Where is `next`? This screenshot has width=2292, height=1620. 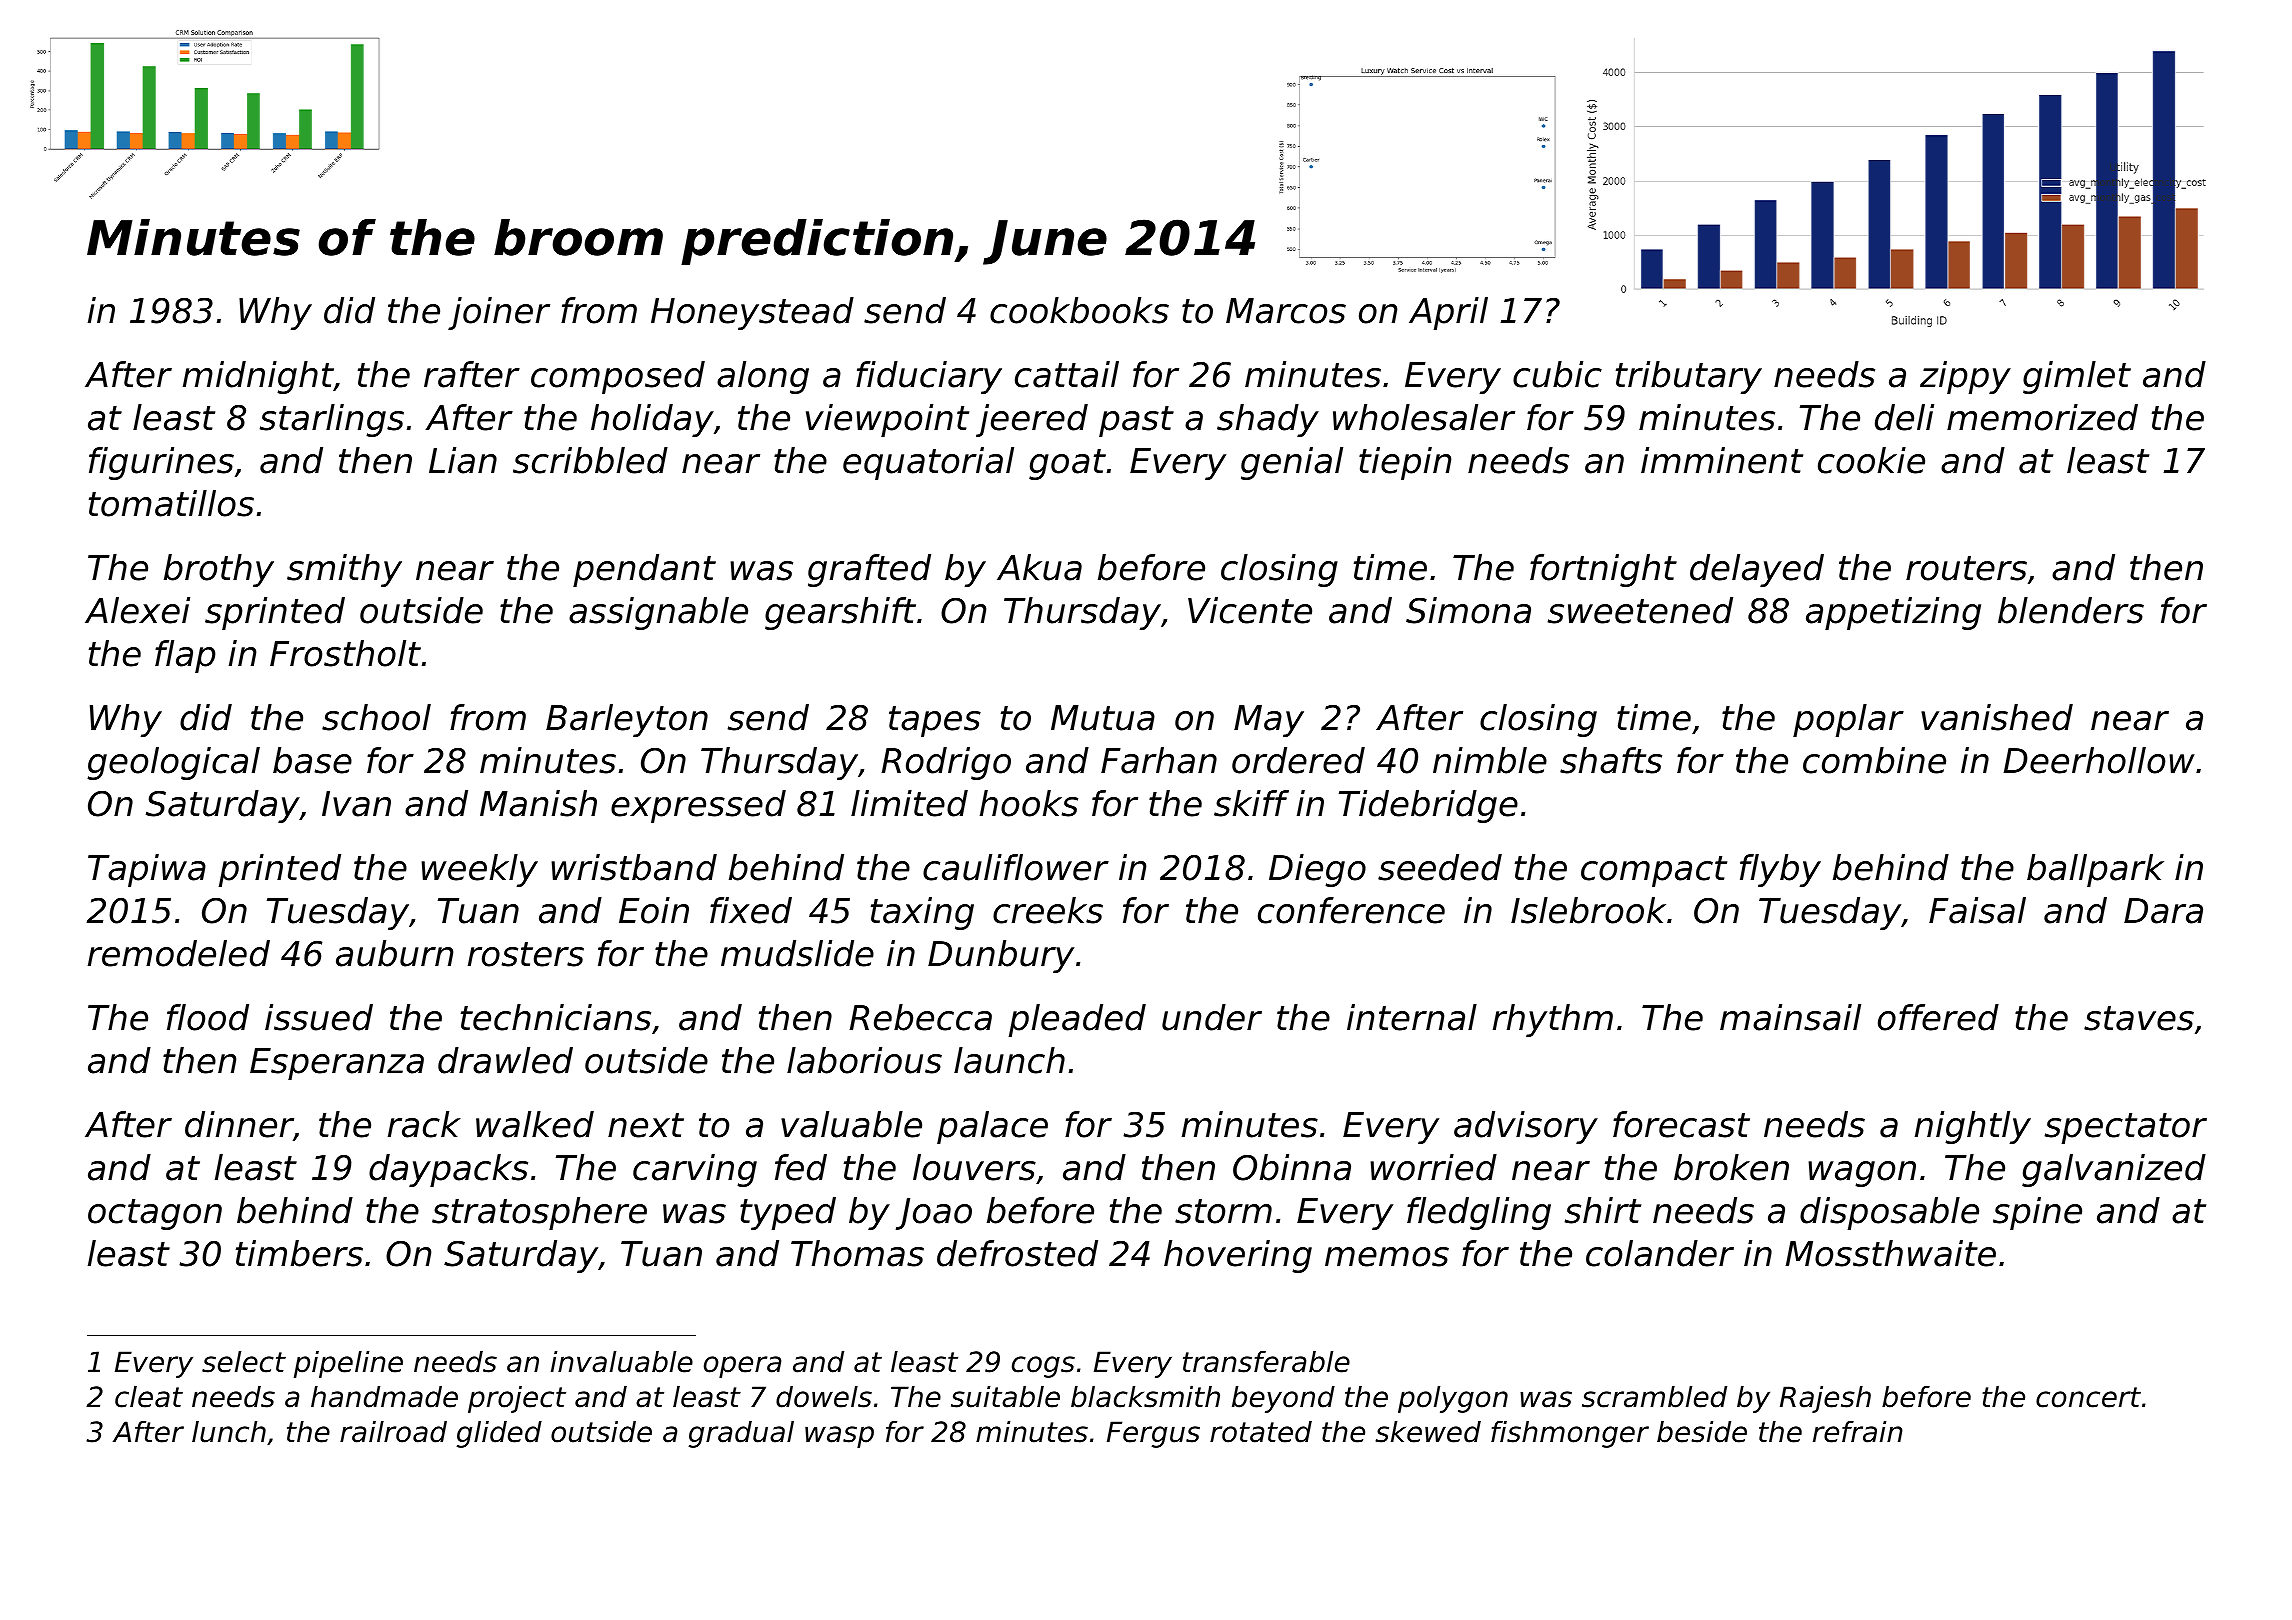
next is located at coordinates (646, 1125).
